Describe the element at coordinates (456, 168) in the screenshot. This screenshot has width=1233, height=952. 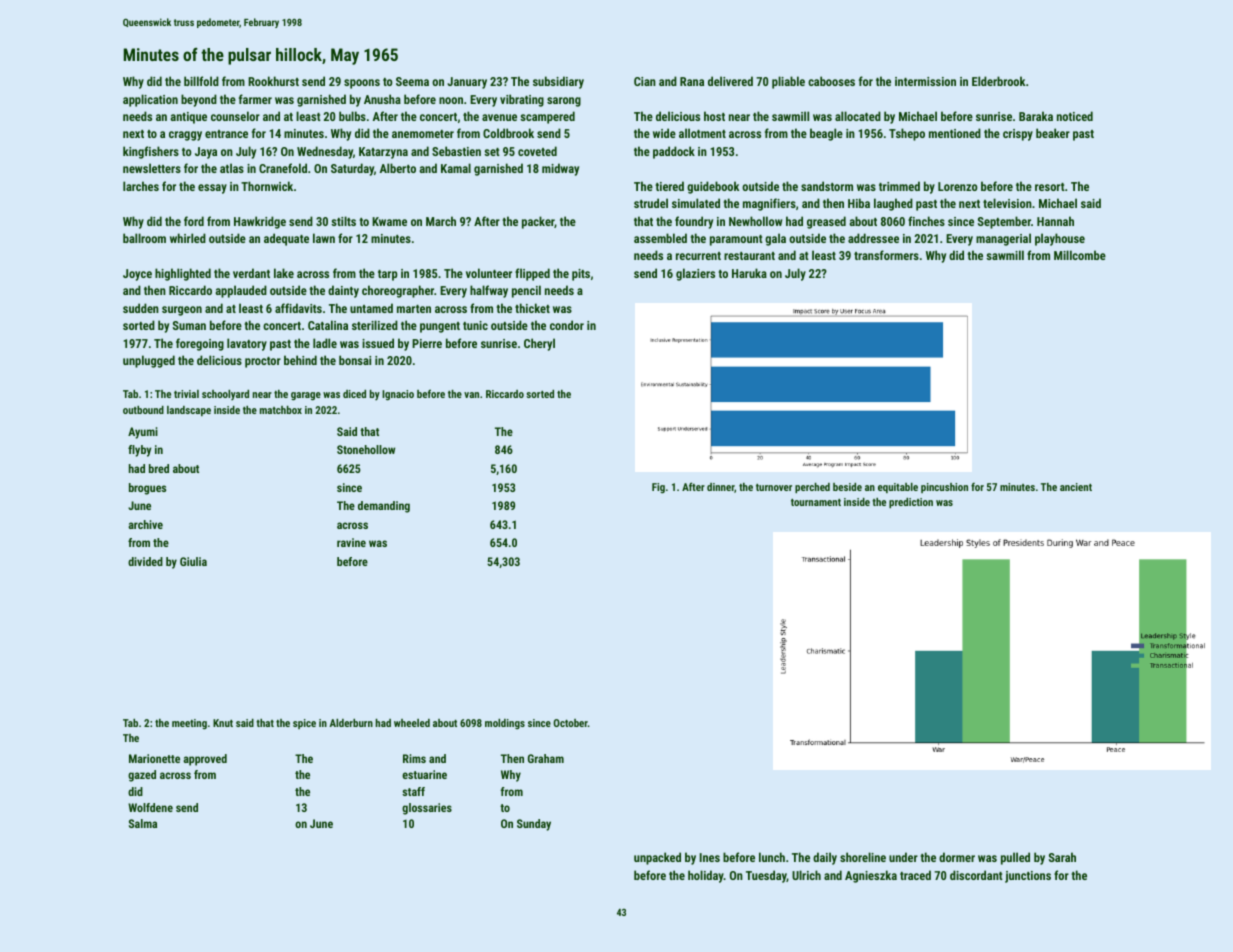
I see `Kamal` at that location.
